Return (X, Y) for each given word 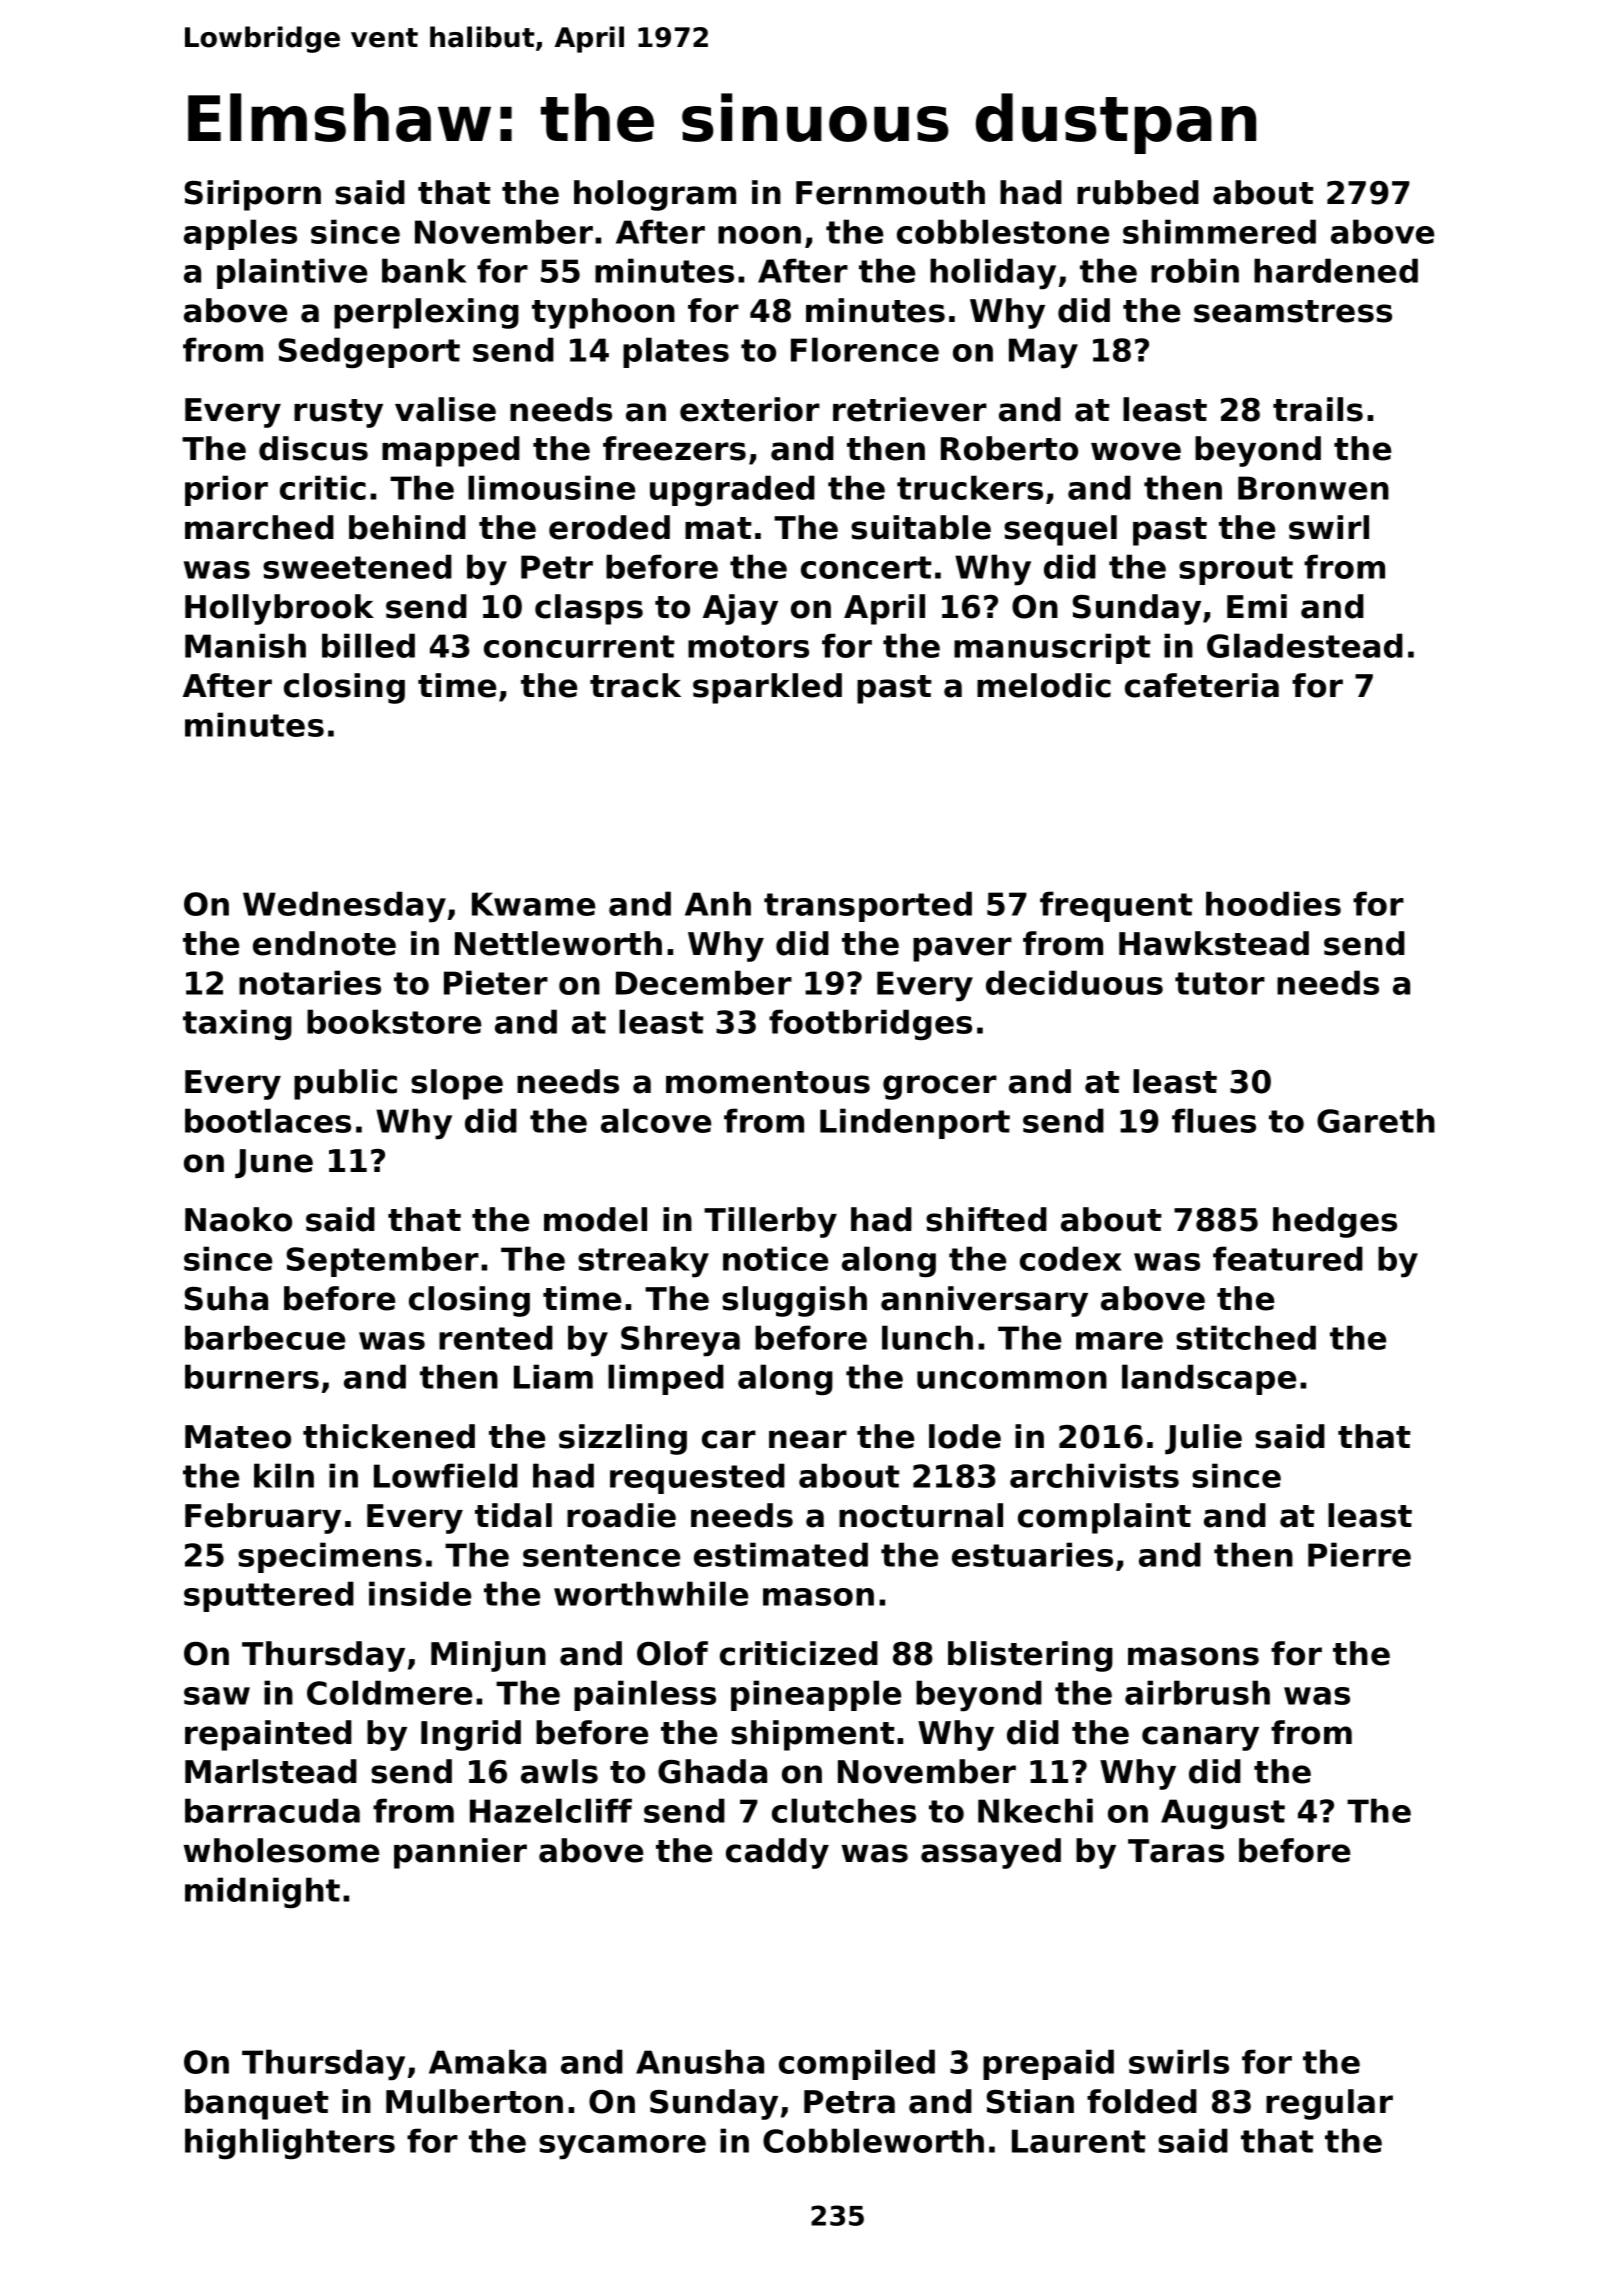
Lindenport (915, 1123)
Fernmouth (890, 192)
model (595, 1219)
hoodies (1273, 903)
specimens (330, 1557)
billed (368, 645)
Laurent (1078, 2141)
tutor (1220, 983)
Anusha (700, 2061)
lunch (927, 1337)
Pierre (1359, 1554)
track (635, 685)
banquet (256, 2104)
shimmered (1219, 231)
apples (240, 234)
